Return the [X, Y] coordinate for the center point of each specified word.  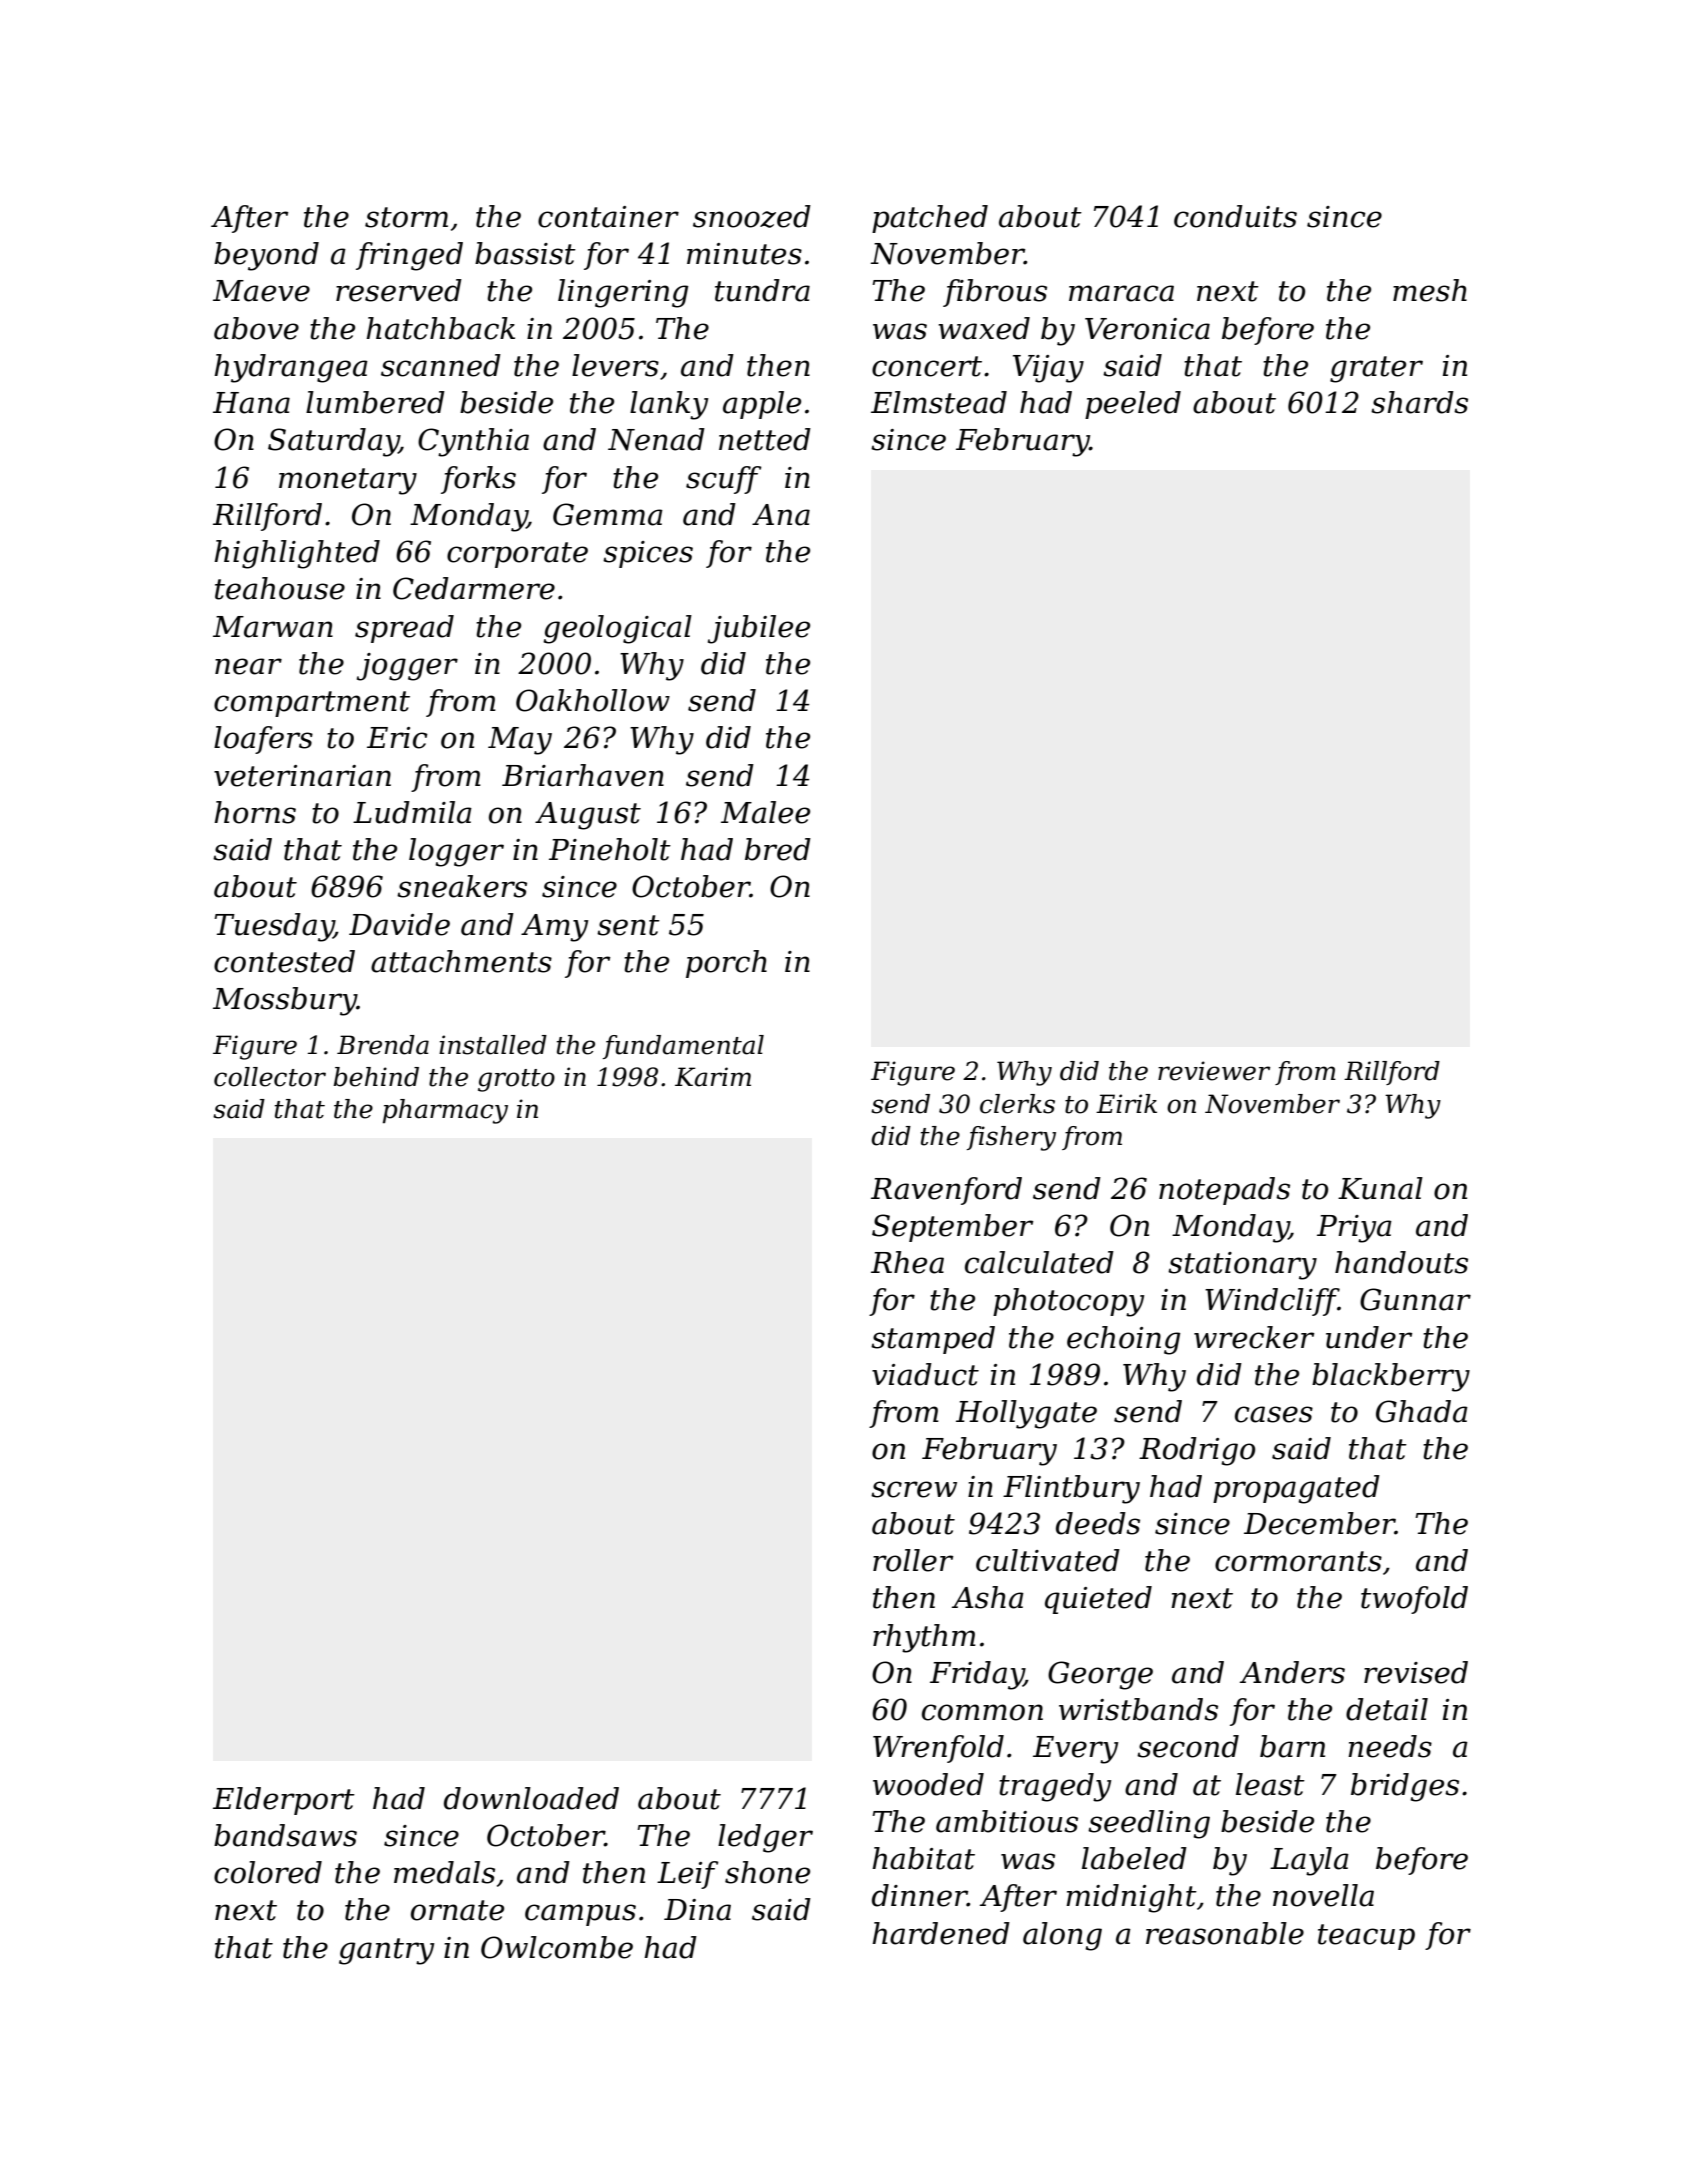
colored [268, 1872]
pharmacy [445, 1111]
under [1369, 1337]
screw [914, 1489]
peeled [1133, 405]
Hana [251, 403]
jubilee [759, 629]
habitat [923, 1858]
